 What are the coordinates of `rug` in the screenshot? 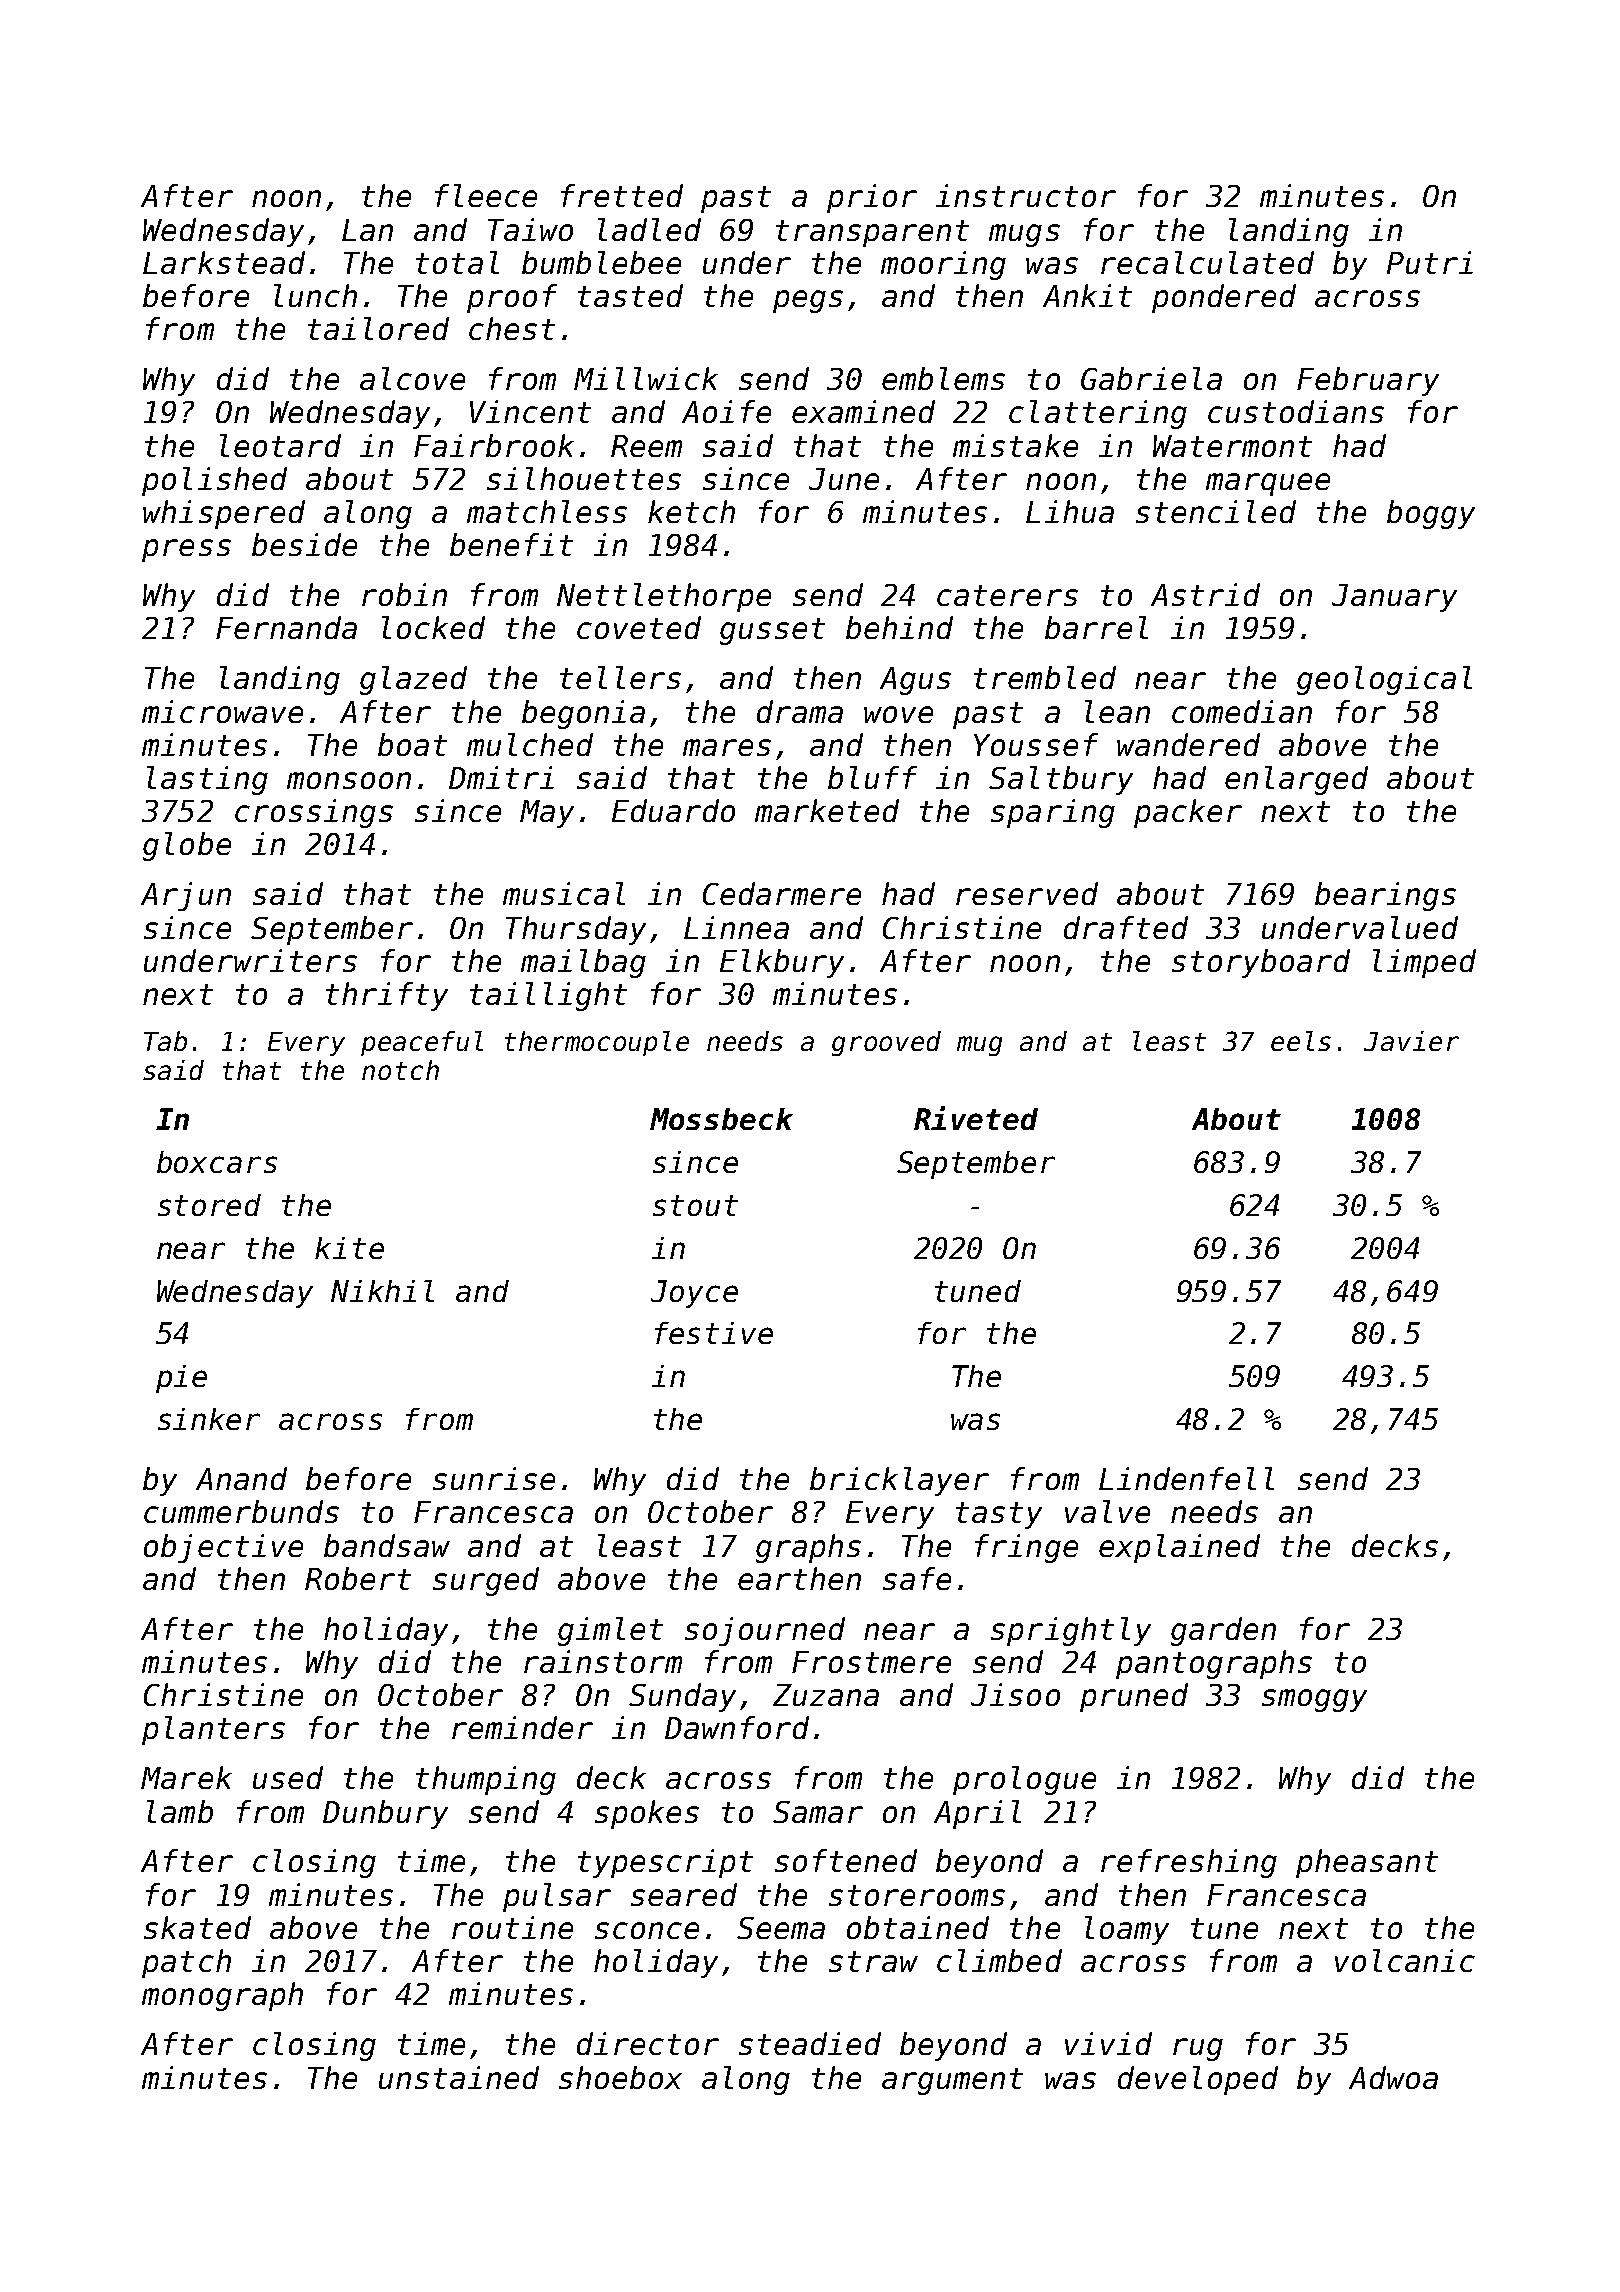 It's located at (1198, 2049).
